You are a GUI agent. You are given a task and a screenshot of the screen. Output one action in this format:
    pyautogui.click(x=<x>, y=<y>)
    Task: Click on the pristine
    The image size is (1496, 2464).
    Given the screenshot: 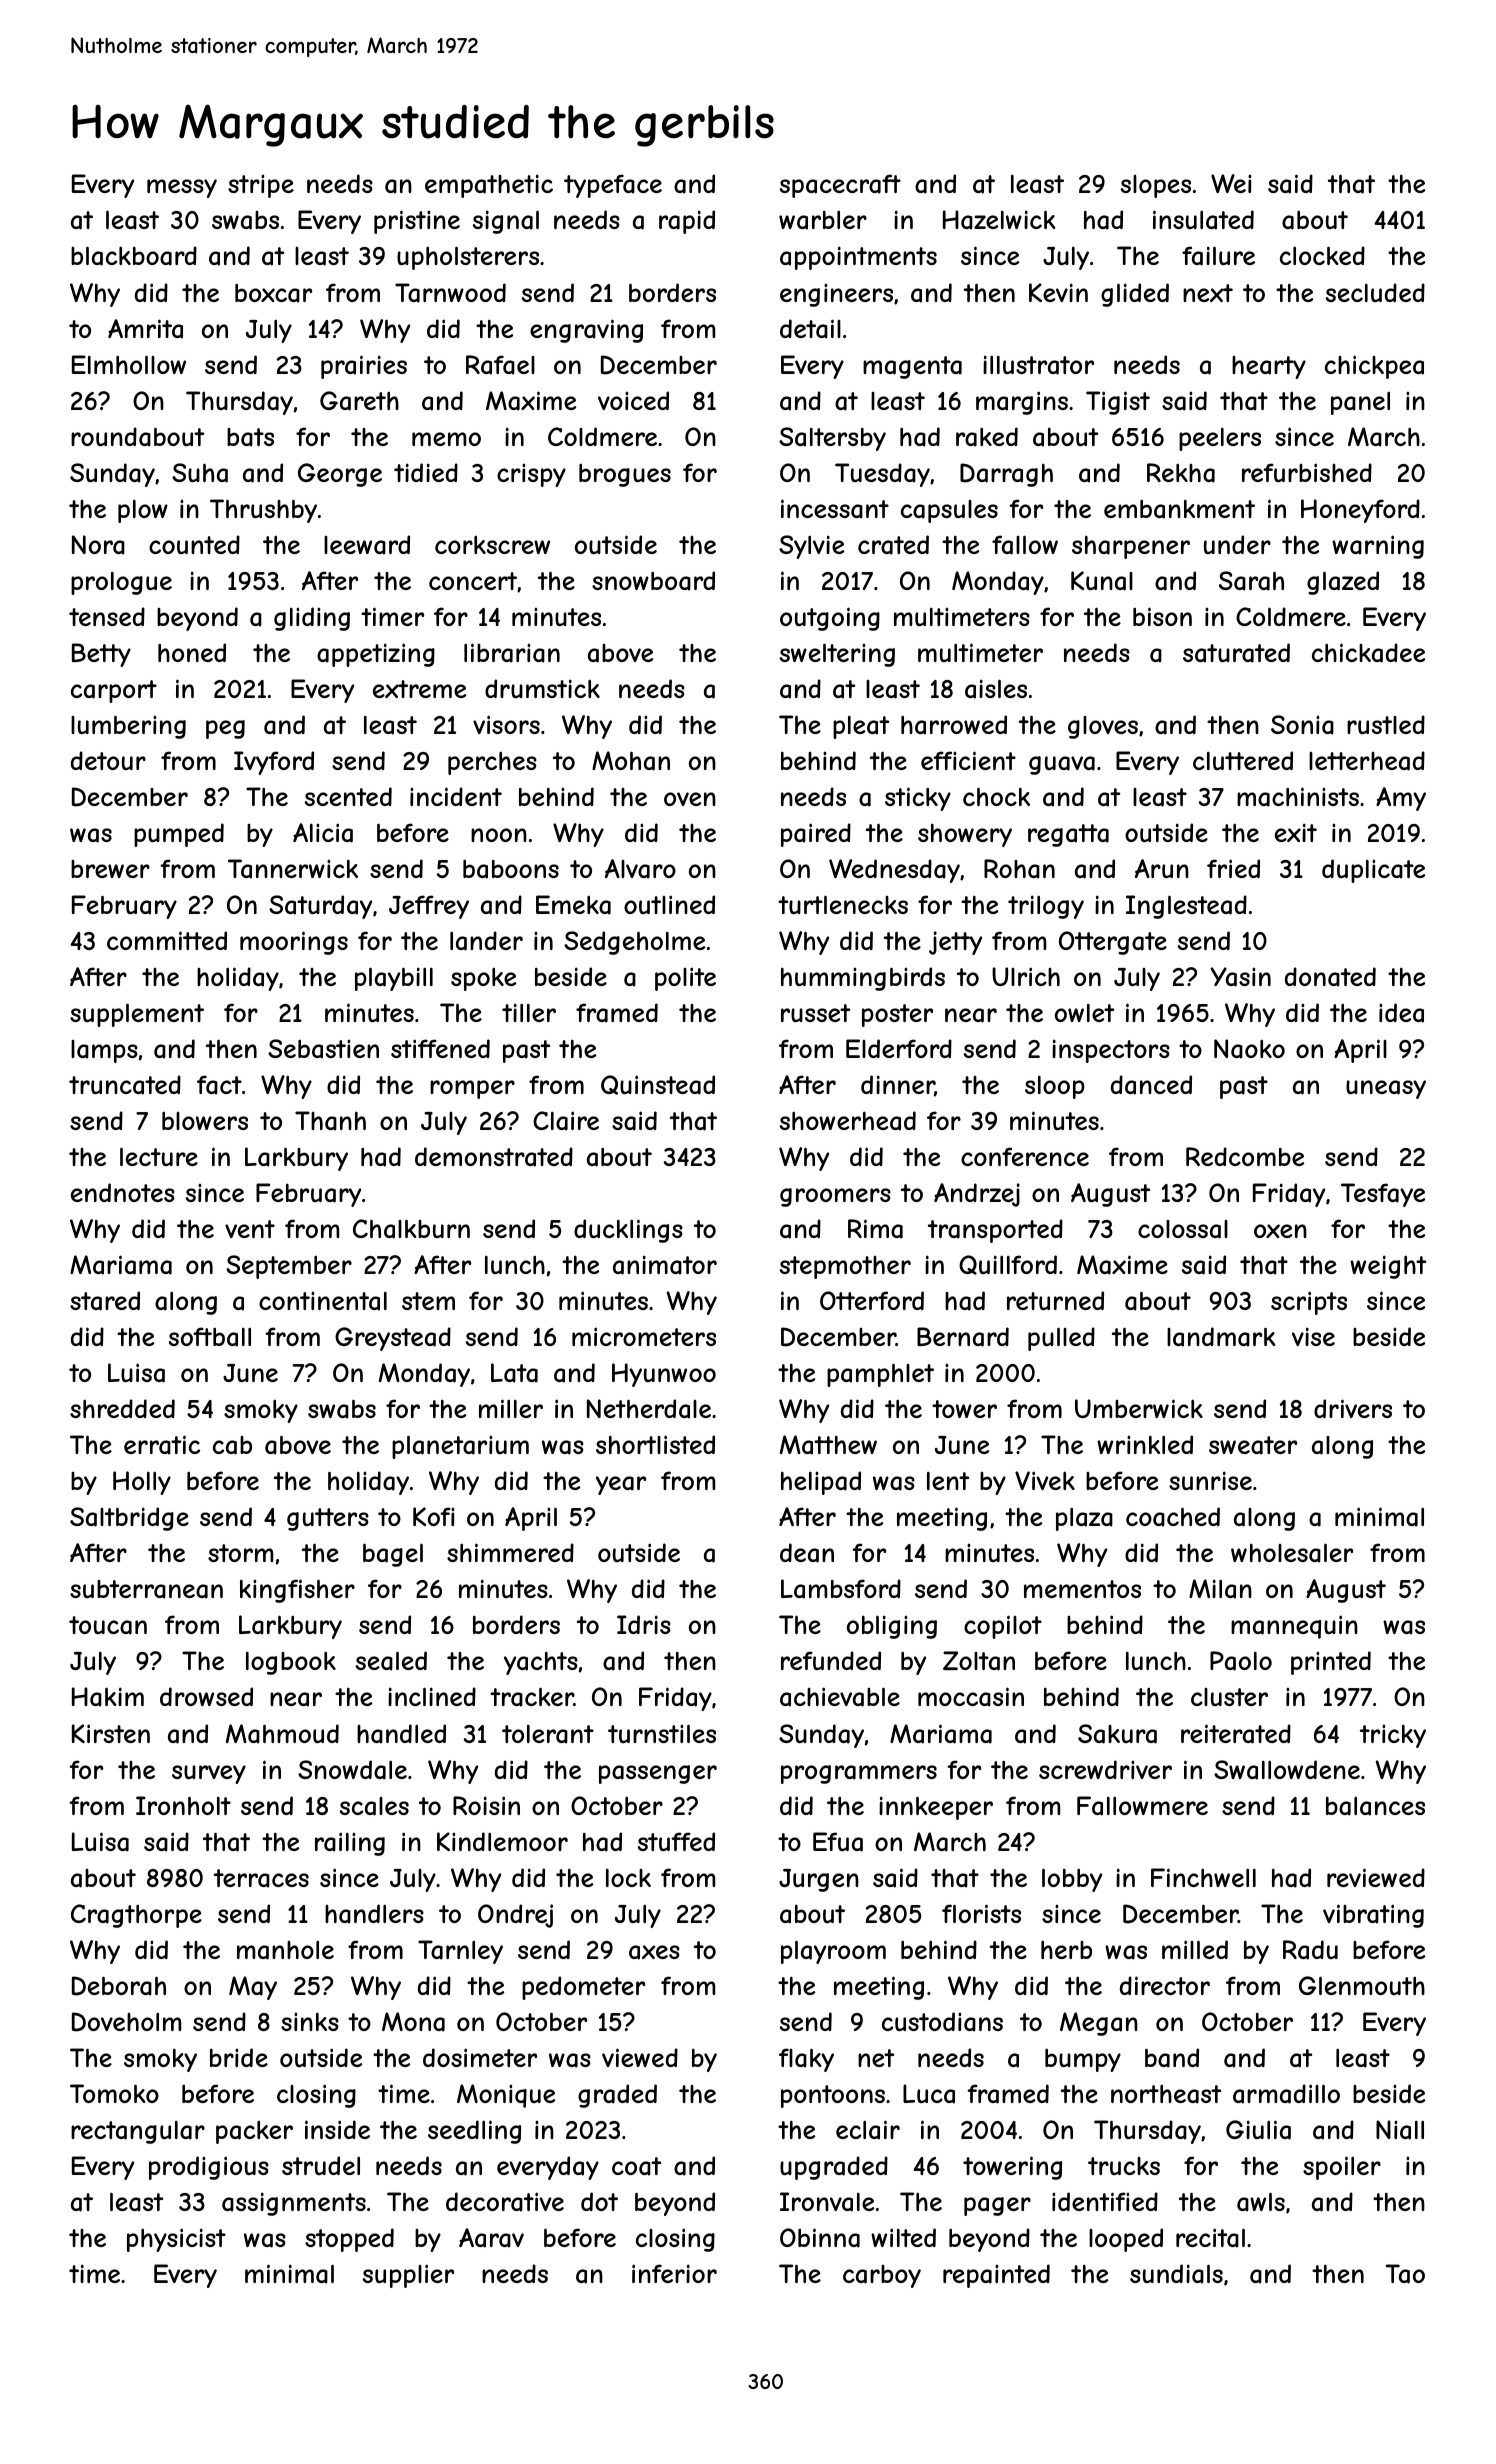 What is the action you would take?
    pyautogui.click(x=417, y=222)
